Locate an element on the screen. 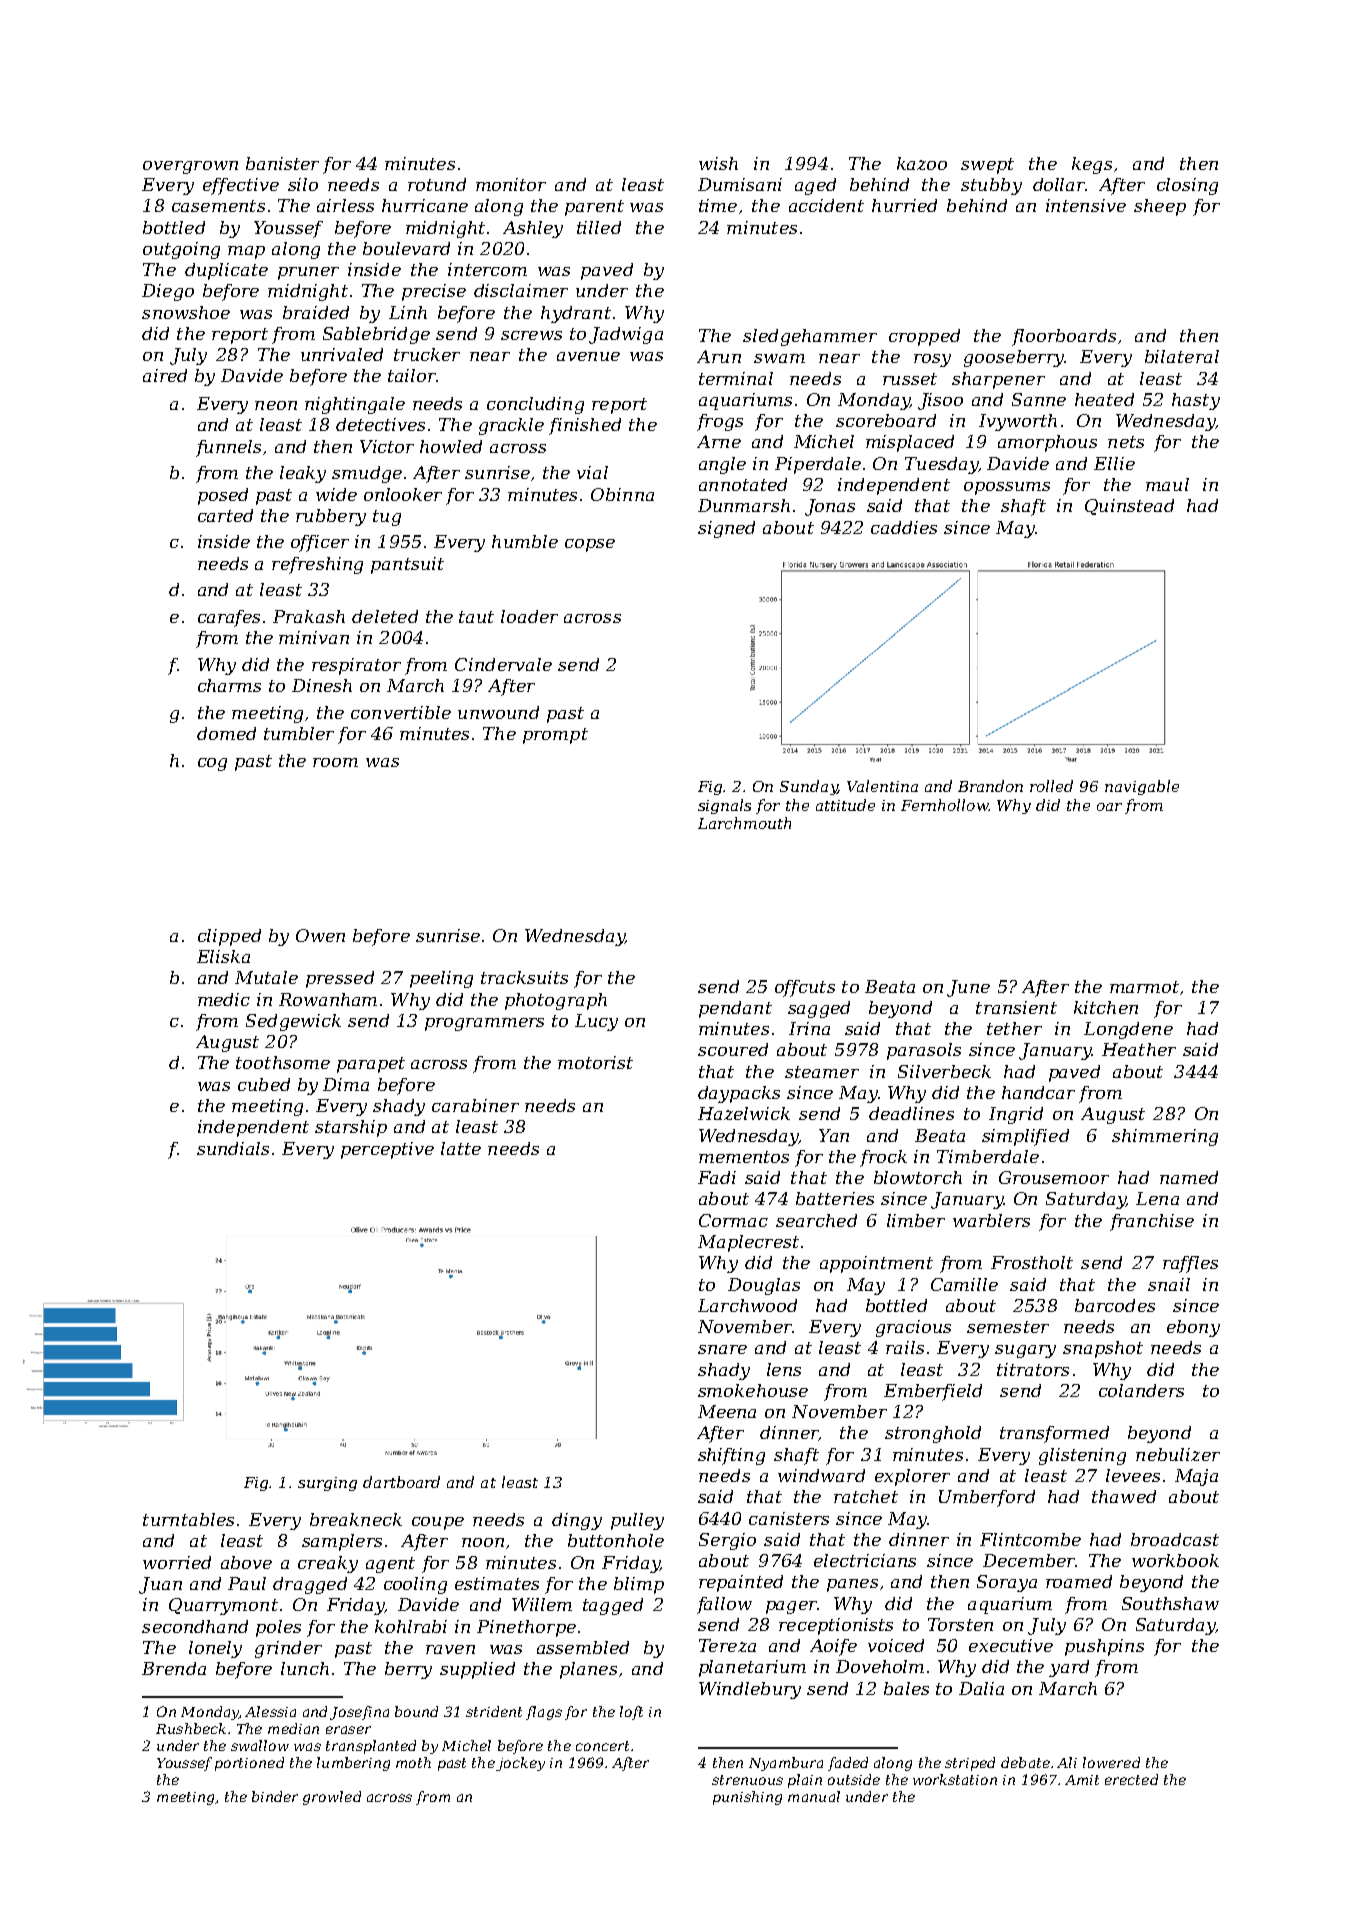 Image resolution: width=1362 pixels, height=1926 pixels. starship is located at coordinates (351, 1128).
